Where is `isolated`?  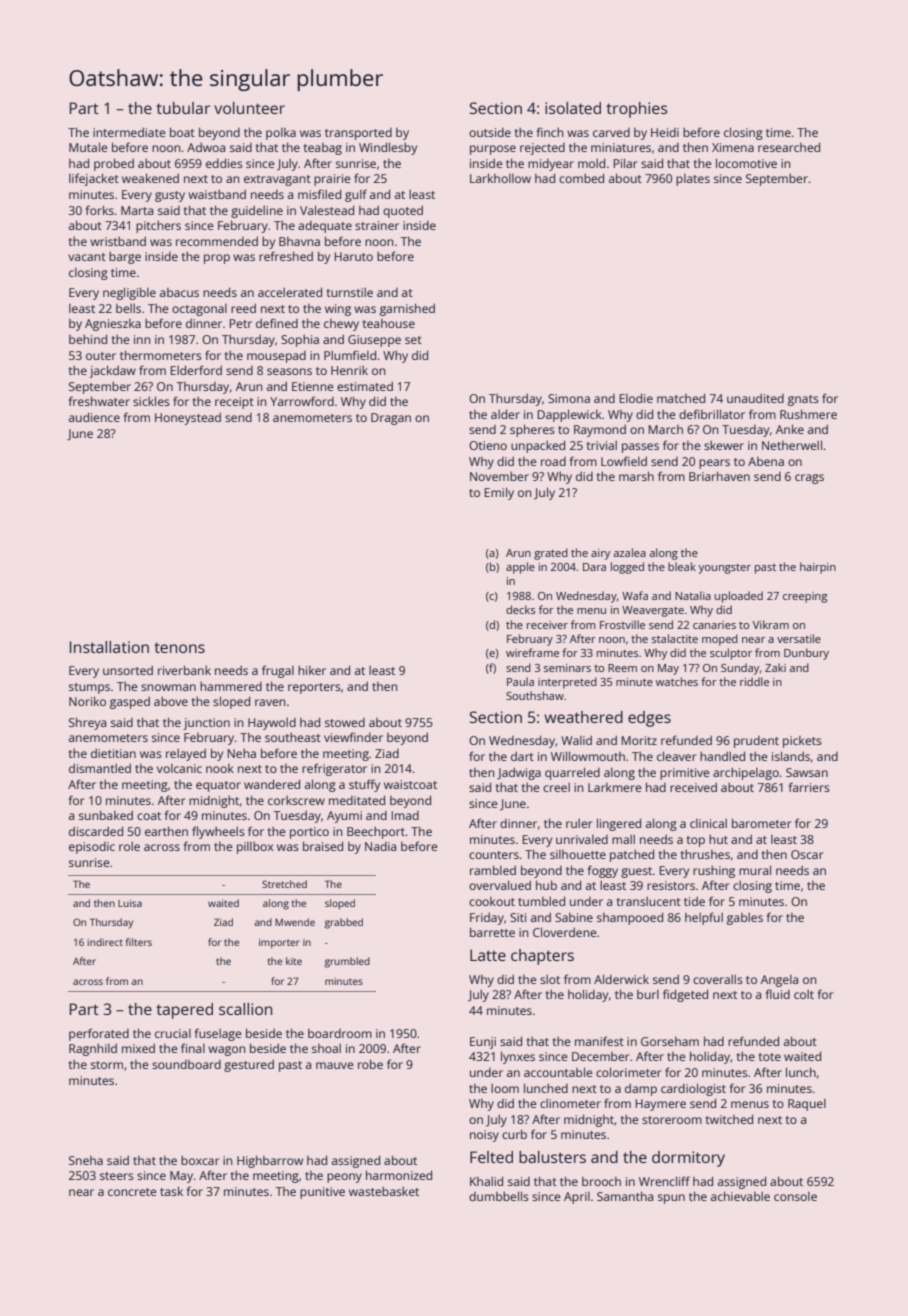 isolated is located at coordinates (573, 108).
